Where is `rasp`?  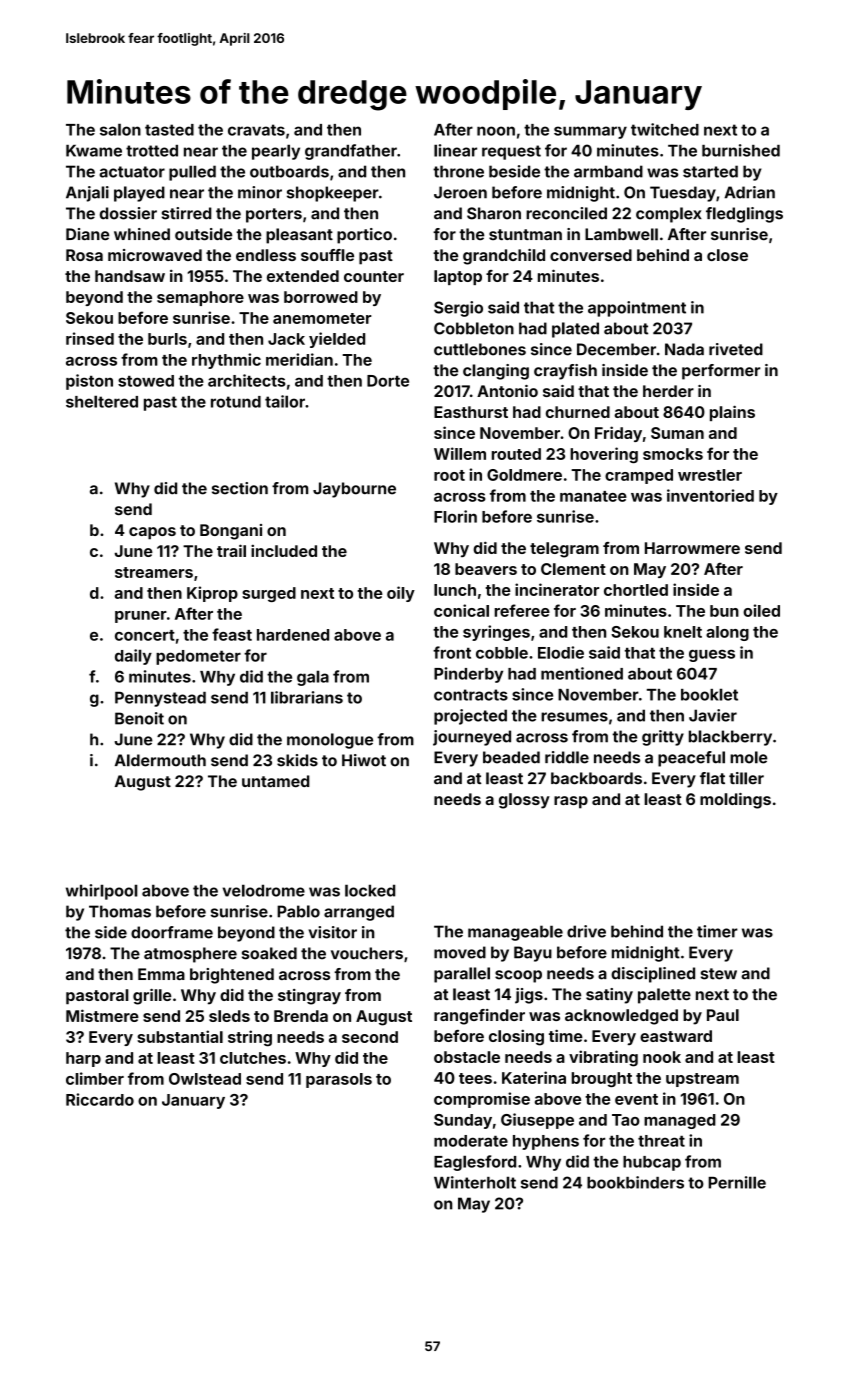
rasp is located at coordinates (571, 802).
